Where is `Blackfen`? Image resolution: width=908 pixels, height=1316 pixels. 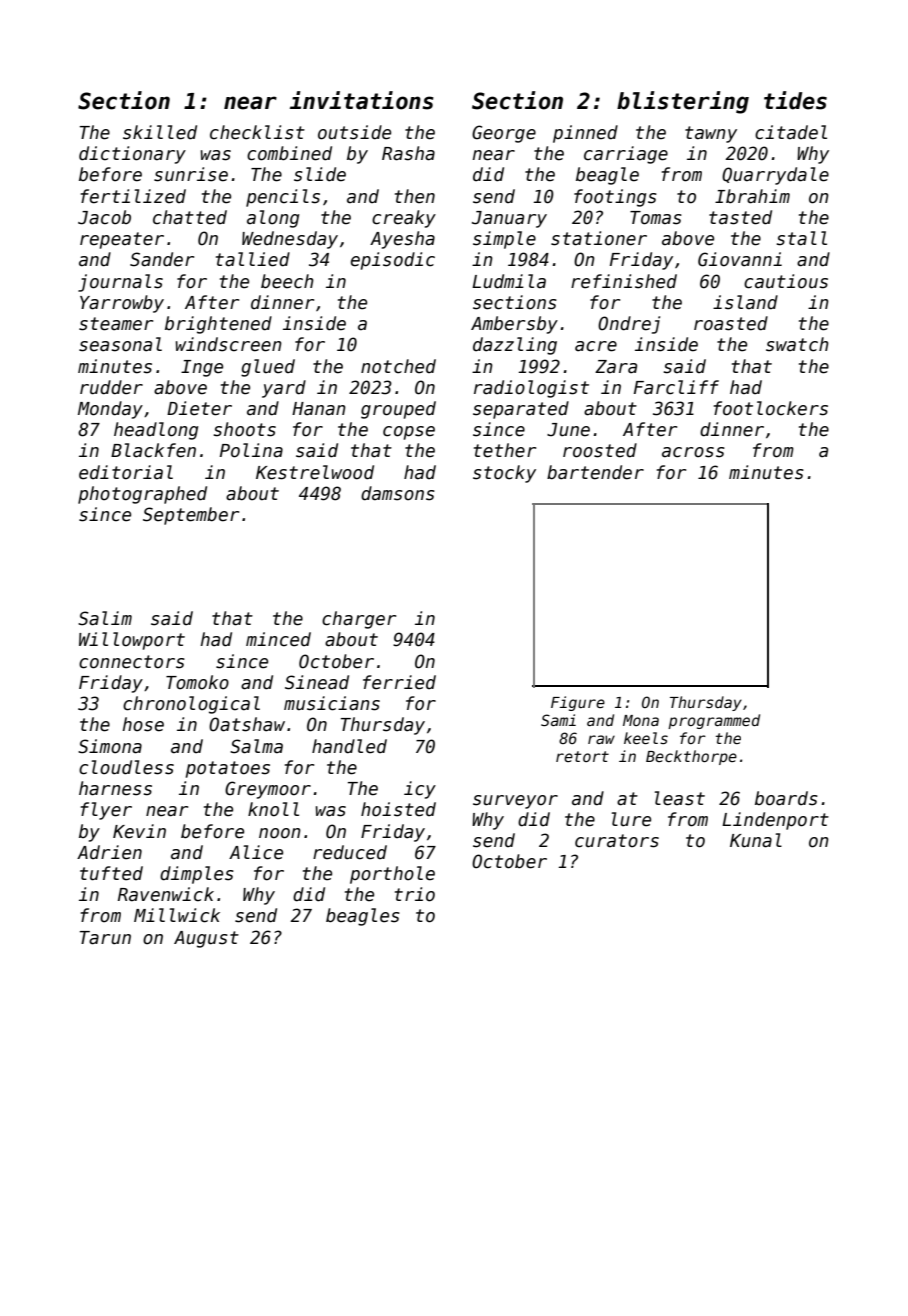 Blackfen is located at coordinates (153, 450).
